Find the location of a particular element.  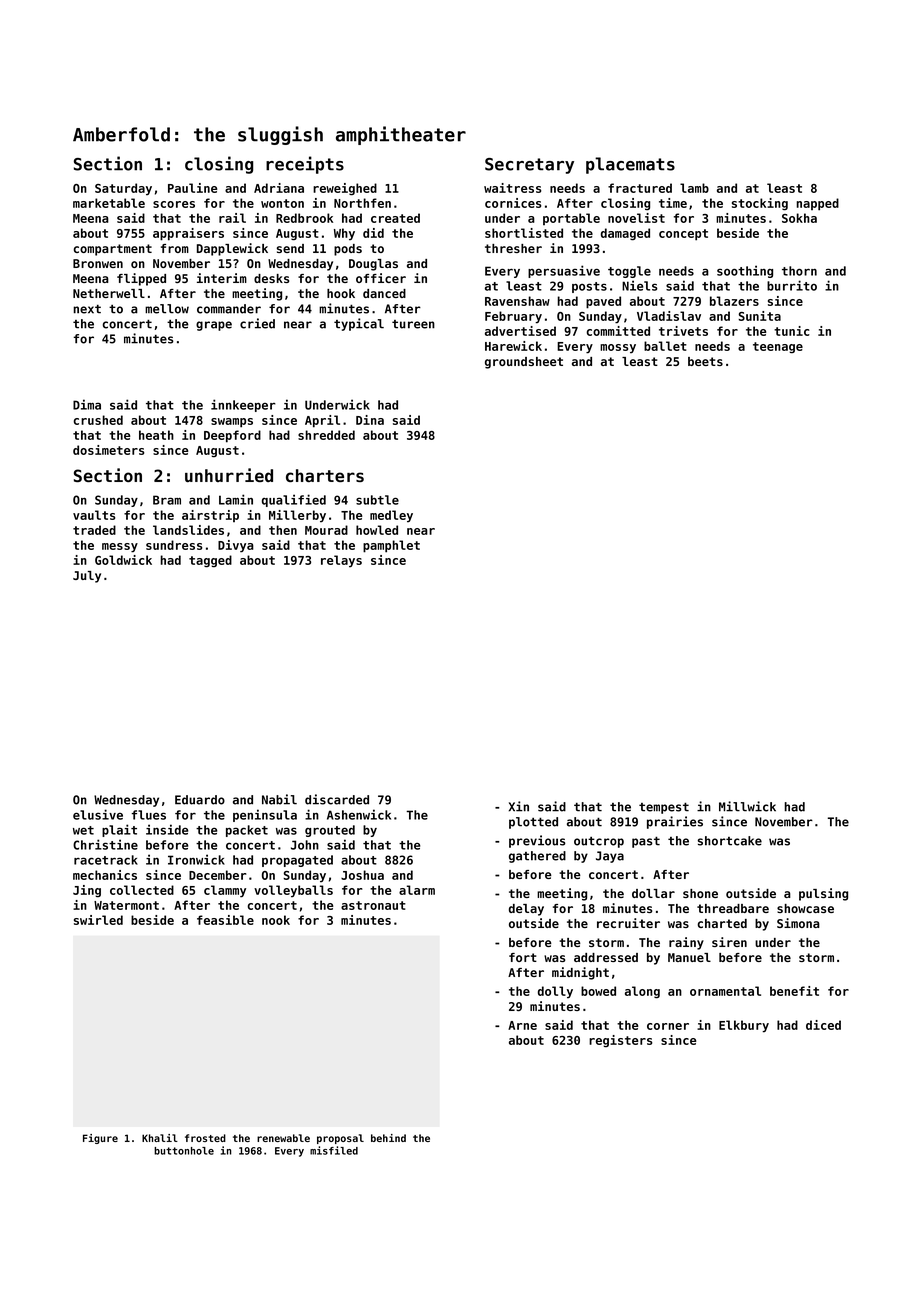

reweighed is located at coordinates (345, 189).
